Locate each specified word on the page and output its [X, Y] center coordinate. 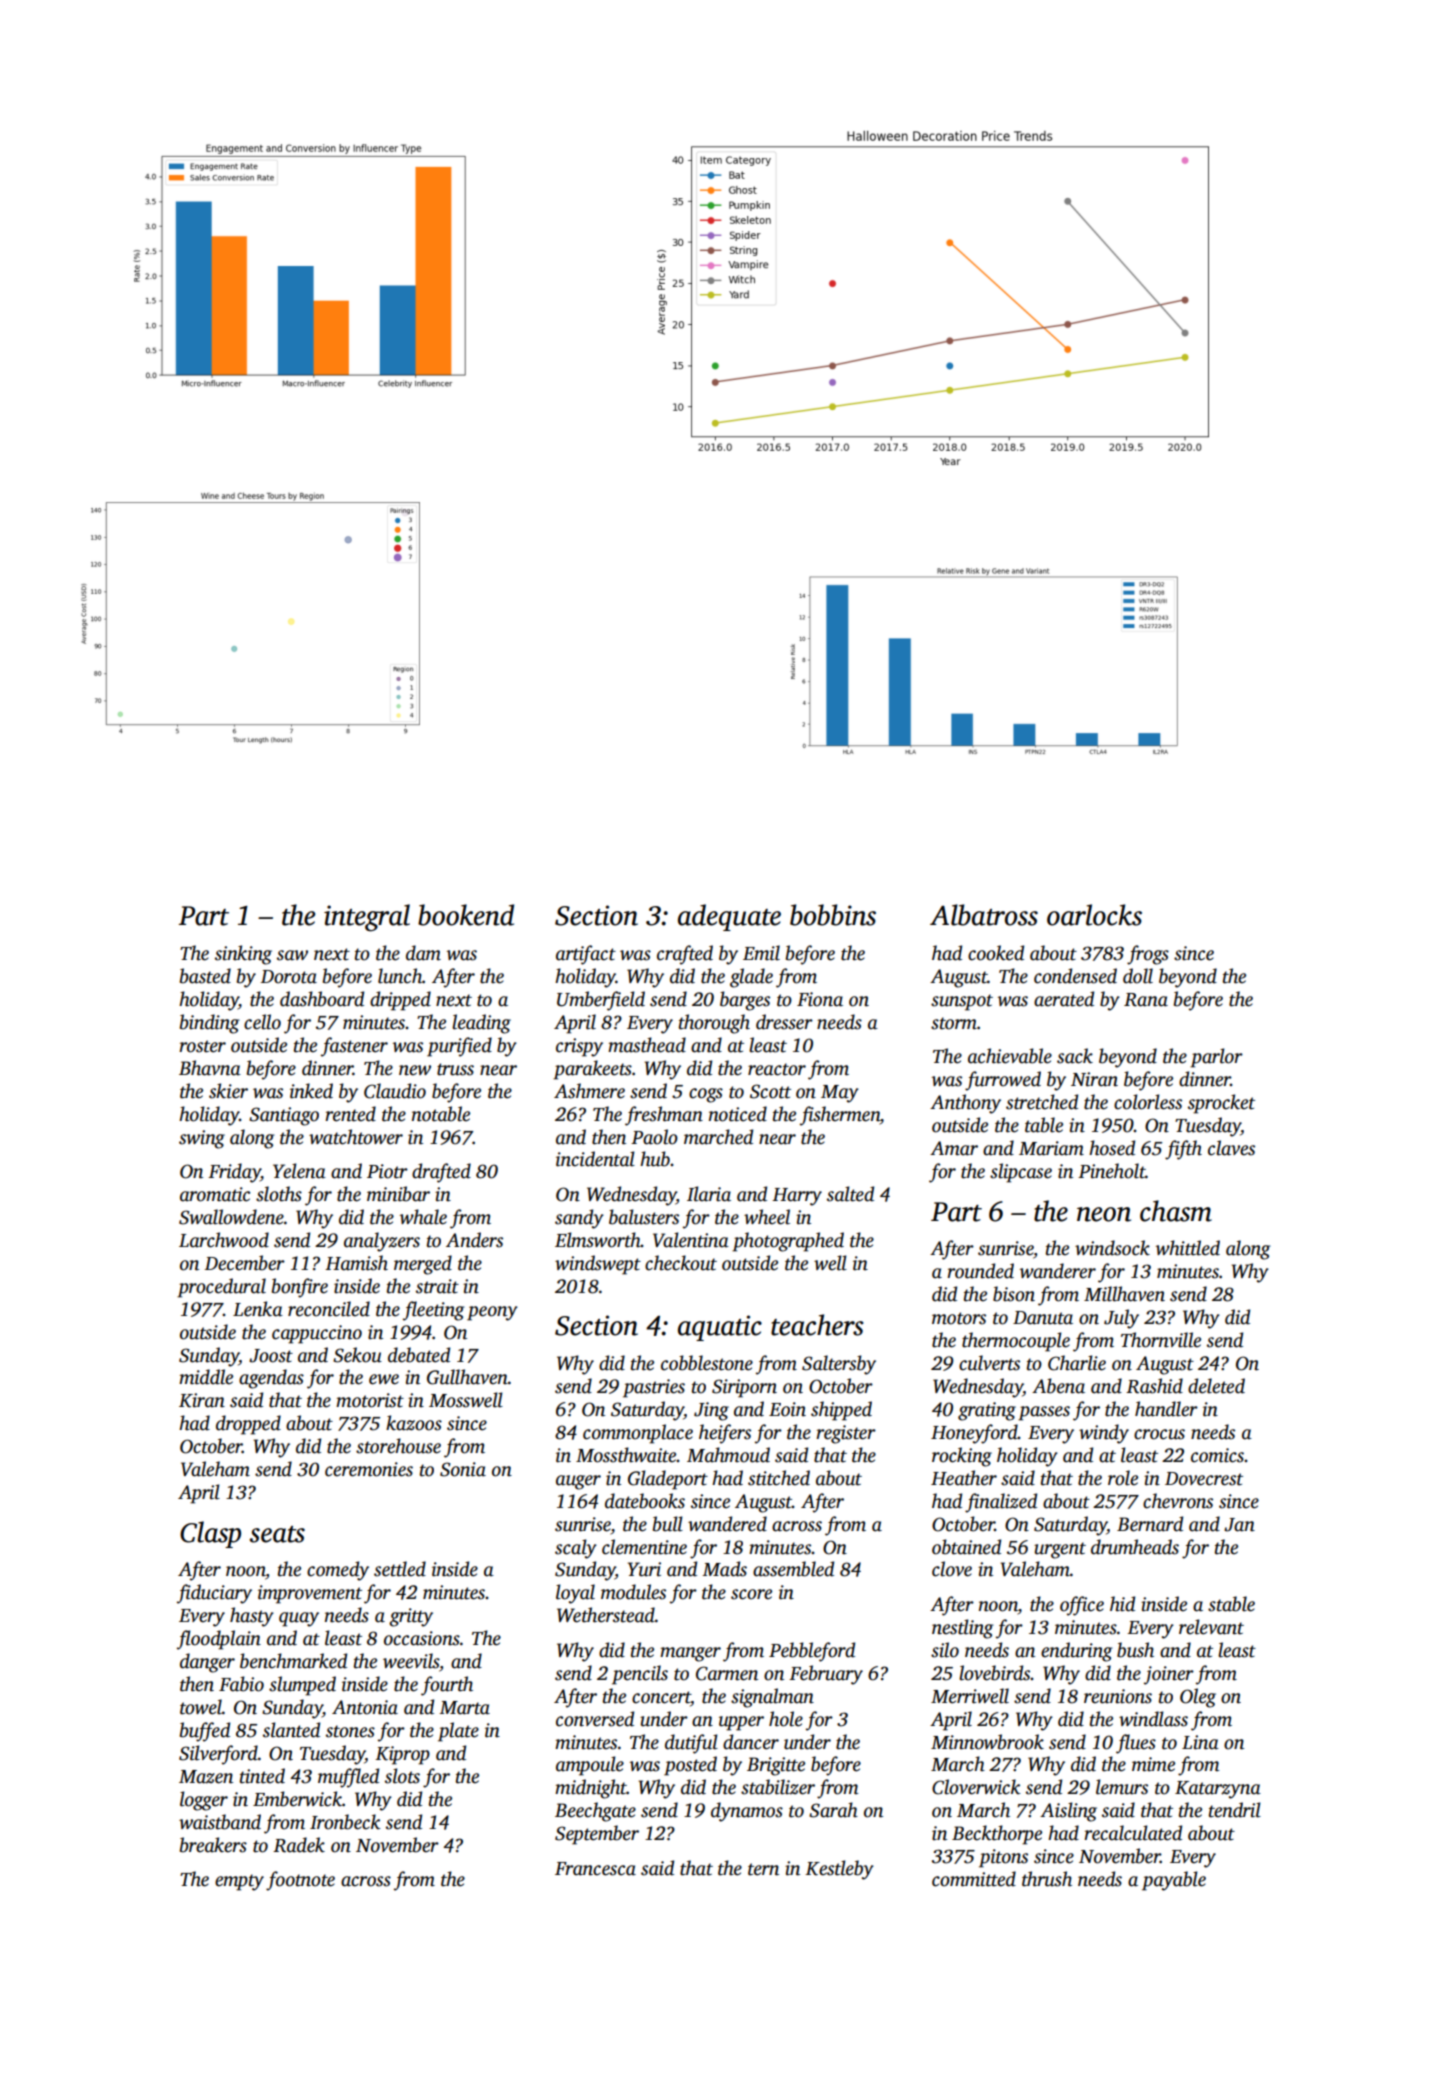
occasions [422, 1638]
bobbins [833, 915]
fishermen [840, 1116]
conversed [595, 1719]
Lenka [258, 1309]
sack [1075, 1056]
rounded [980, 1271]
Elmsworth [598, 1240]
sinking [243, 955]
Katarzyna [1218, 1790]
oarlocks [1094, 915]
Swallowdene [231, 1217]
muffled [348, 1778]
